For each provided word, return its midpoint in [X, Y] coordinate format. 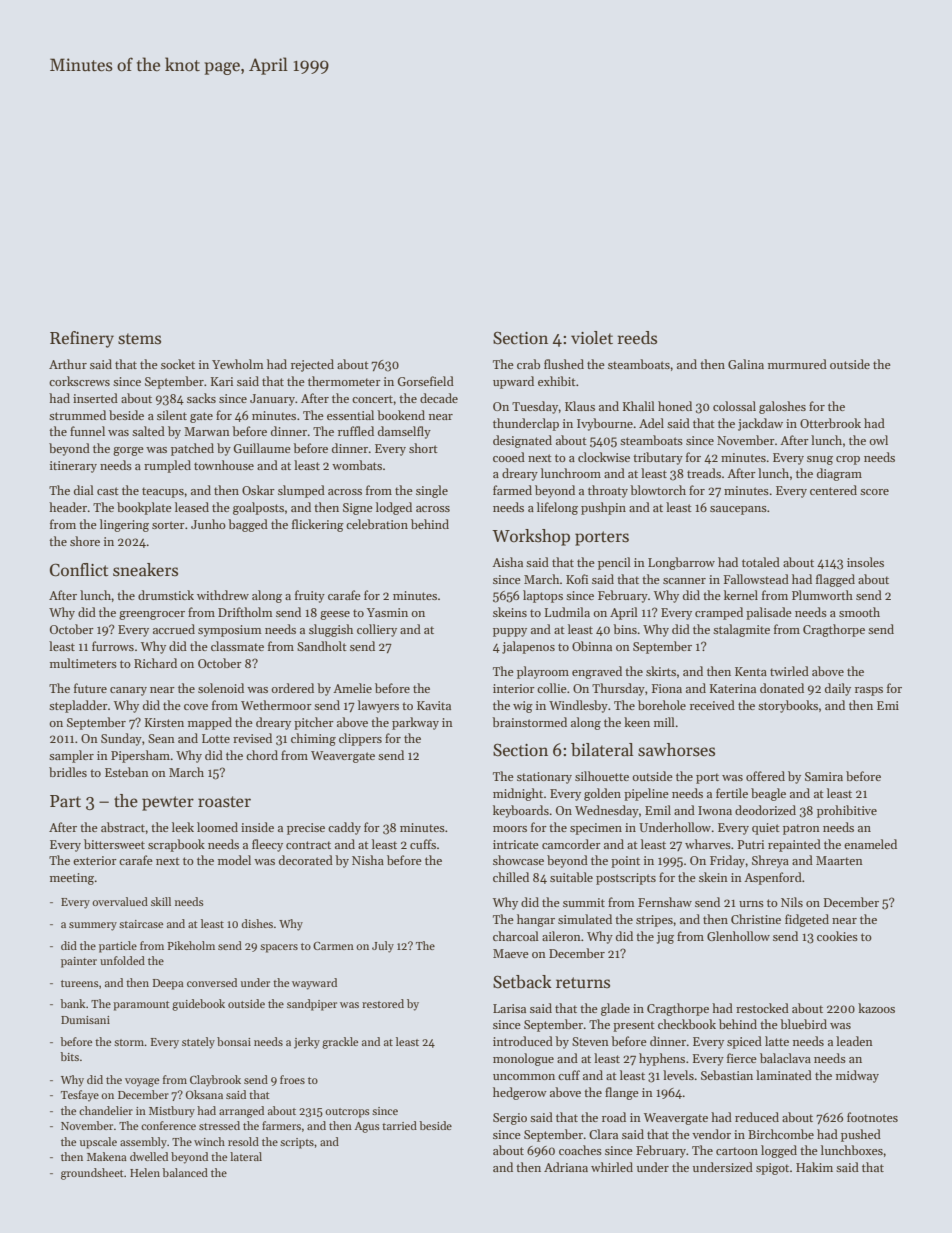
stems [139, 339]
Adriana [566, 1167]
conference [168, 1125]
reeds [637, 338]
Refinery [82, 339]
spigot [772, 1169]
